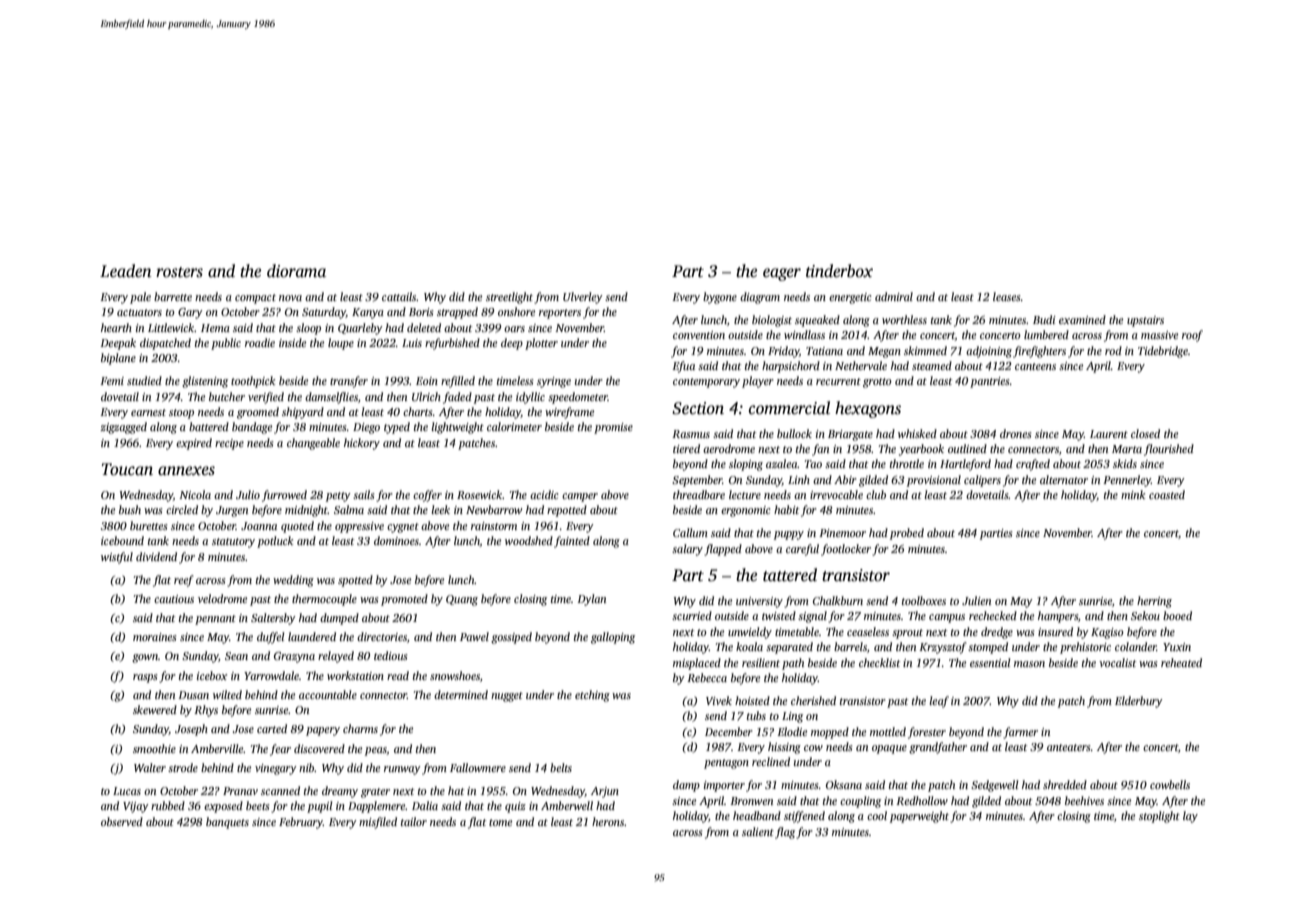  I want to click on checklist, so click(879, 662).
